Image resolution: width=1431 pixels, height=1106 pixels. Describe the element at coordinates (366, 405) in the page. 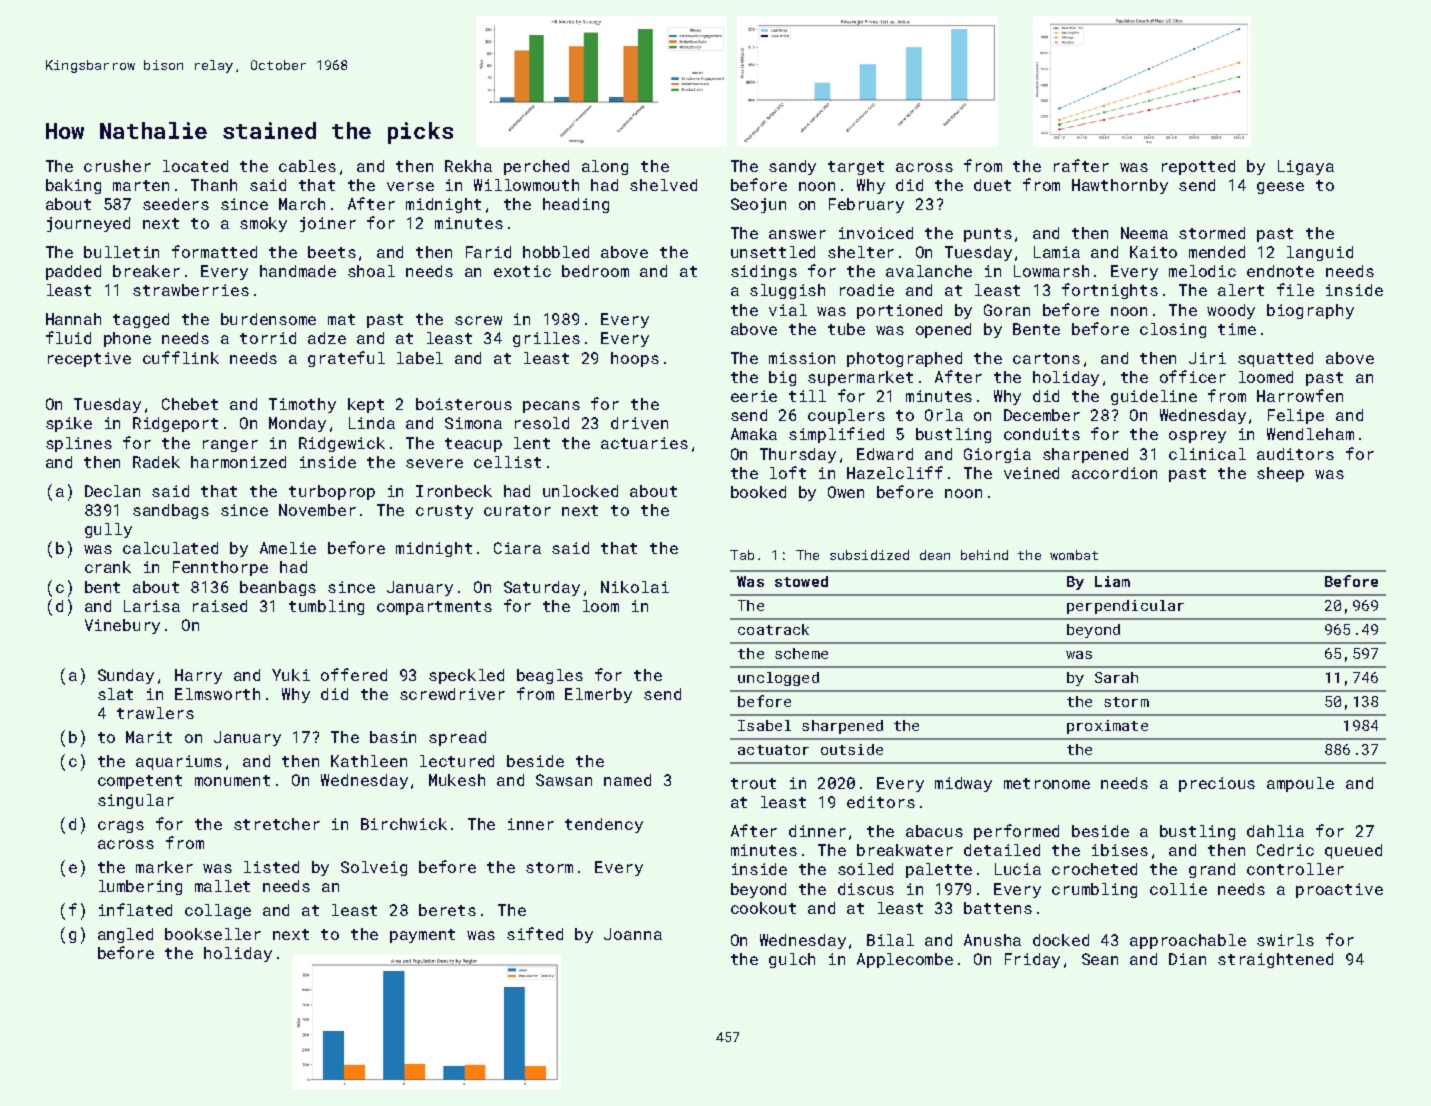

I see `kept` at that location.
